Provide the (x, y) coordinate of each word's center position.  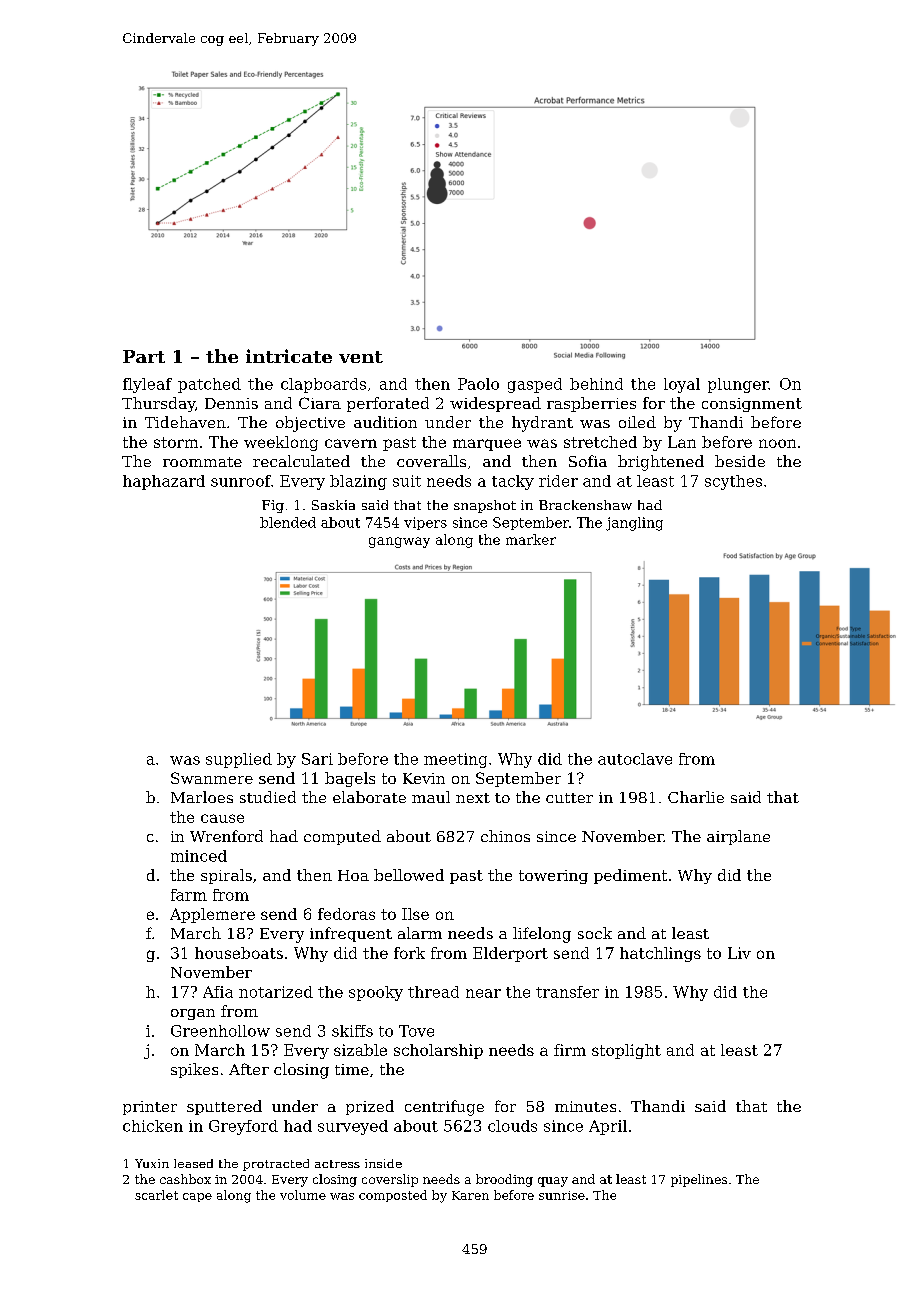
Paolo (478, 384)
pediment (630, 876)
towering (553, 877)
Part (144, 356)
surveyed (353, 1127)
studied (268, 797)
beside (740, 461)
